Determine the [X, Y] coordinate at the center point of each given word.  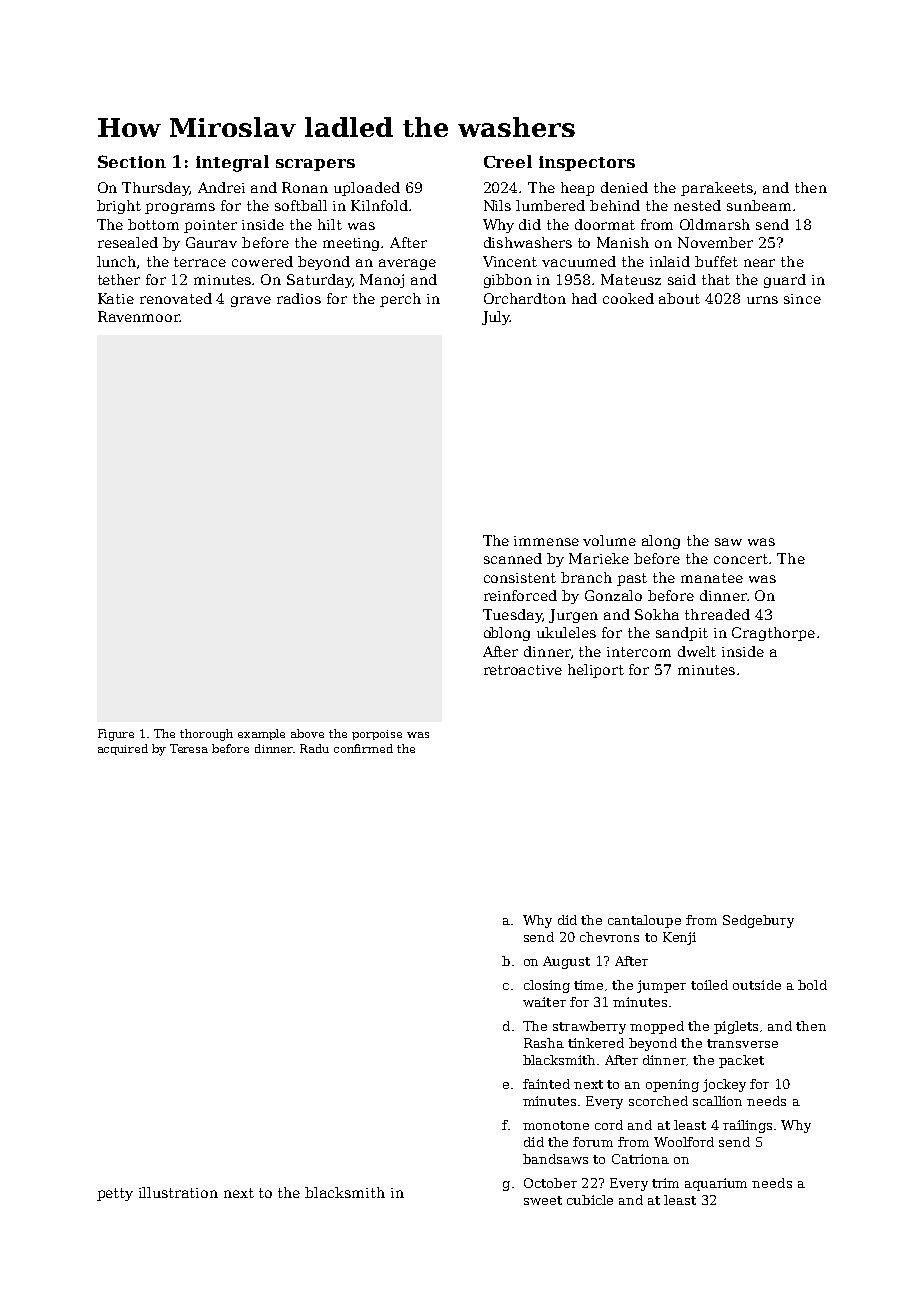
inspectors [587, 163]
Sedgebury [758, 921]
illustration [178, 1192]
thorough [206, 735]
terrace [200, 262]
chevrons [609, 937]
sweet [543, 1200]
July [496, 318]
